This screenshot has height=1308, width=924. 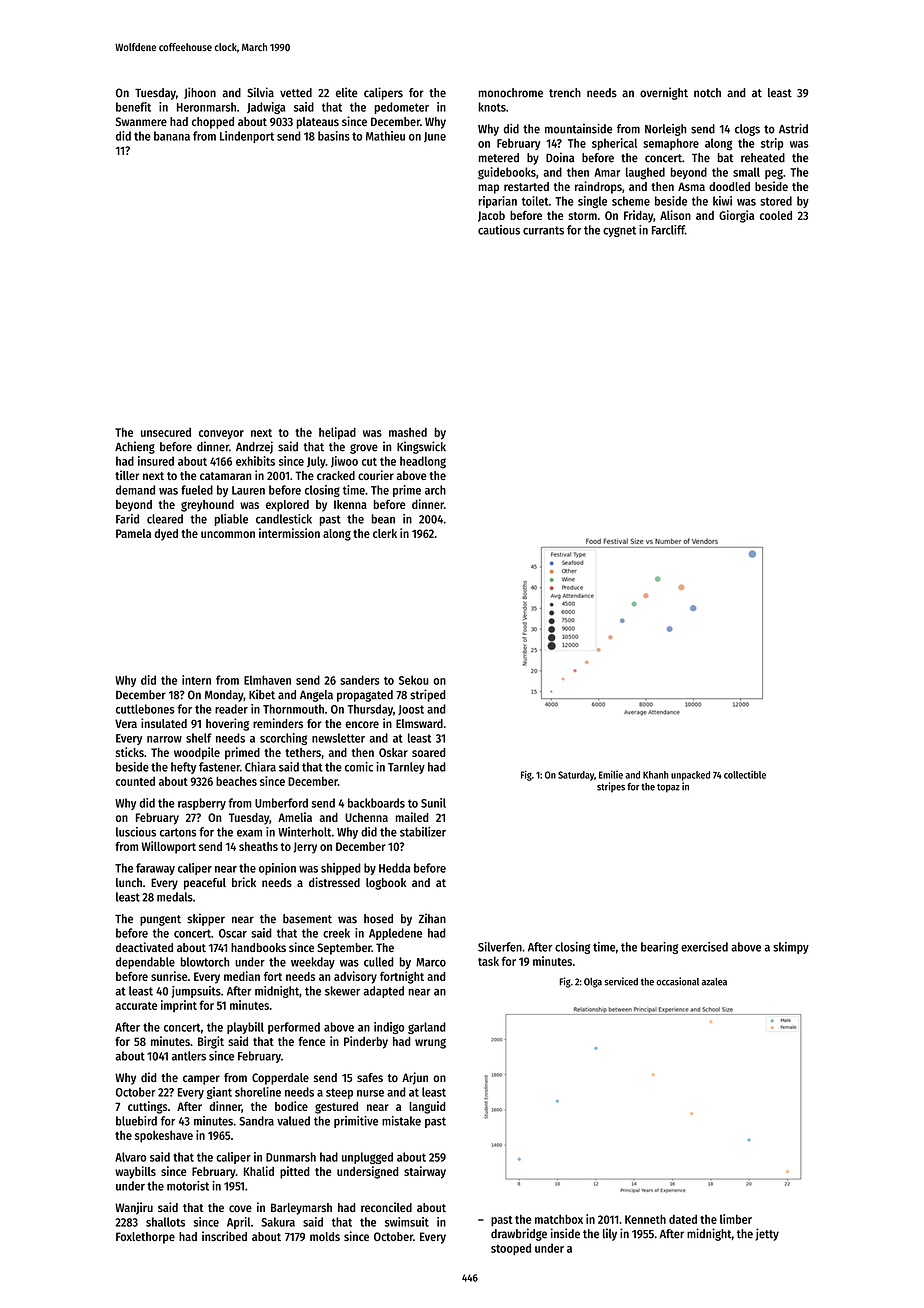 What do you see at coordinates (745, 774) in the screenshot?
I see `collectible` at bounding box center [745, 774].
